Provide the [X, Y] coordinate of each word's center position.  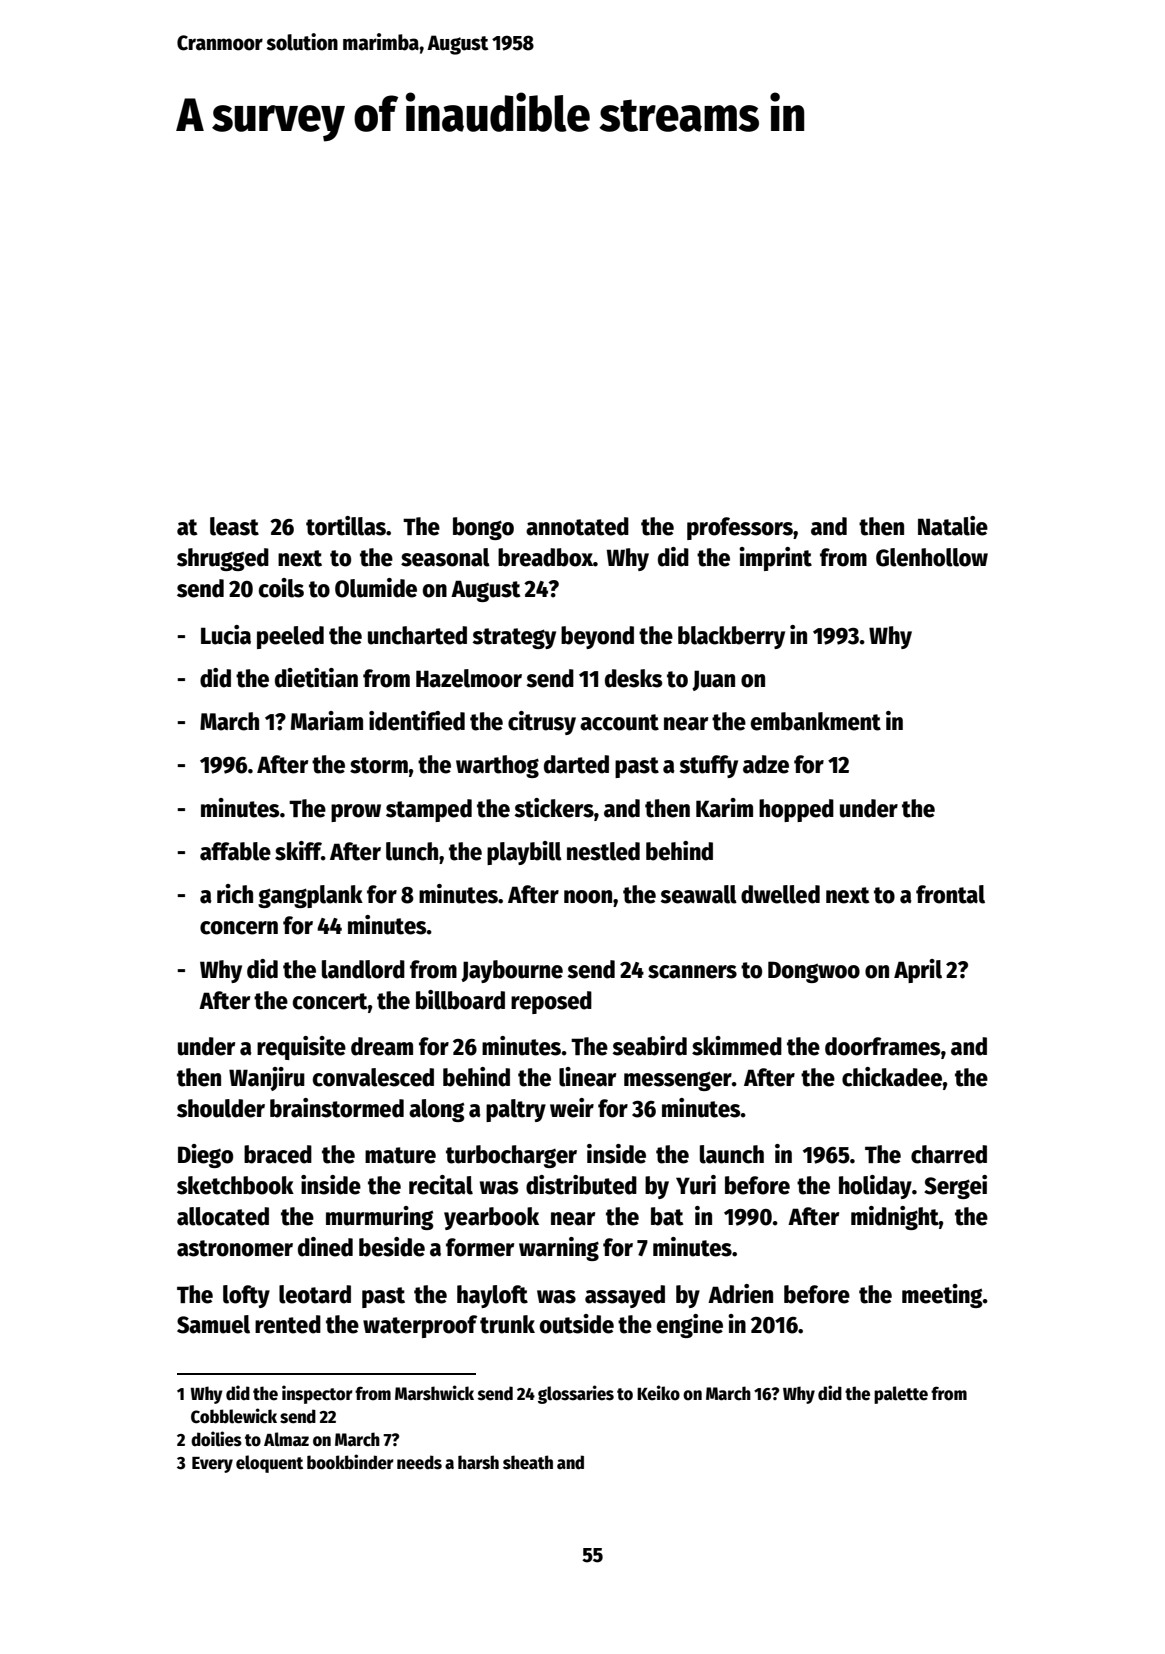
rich [235, 894]
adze [766, 764]
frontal [950, 894]
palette [901, 1395]
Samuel [213, 1324]
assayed [625, 1296]
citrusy [542, 723]
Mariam [327, 721]
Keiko [658, 1393]
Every [212, 1465]
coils [281, 588]
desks [633, 678]
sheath [528, 1462]
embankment [816, 721]
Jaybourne [512, 971]
